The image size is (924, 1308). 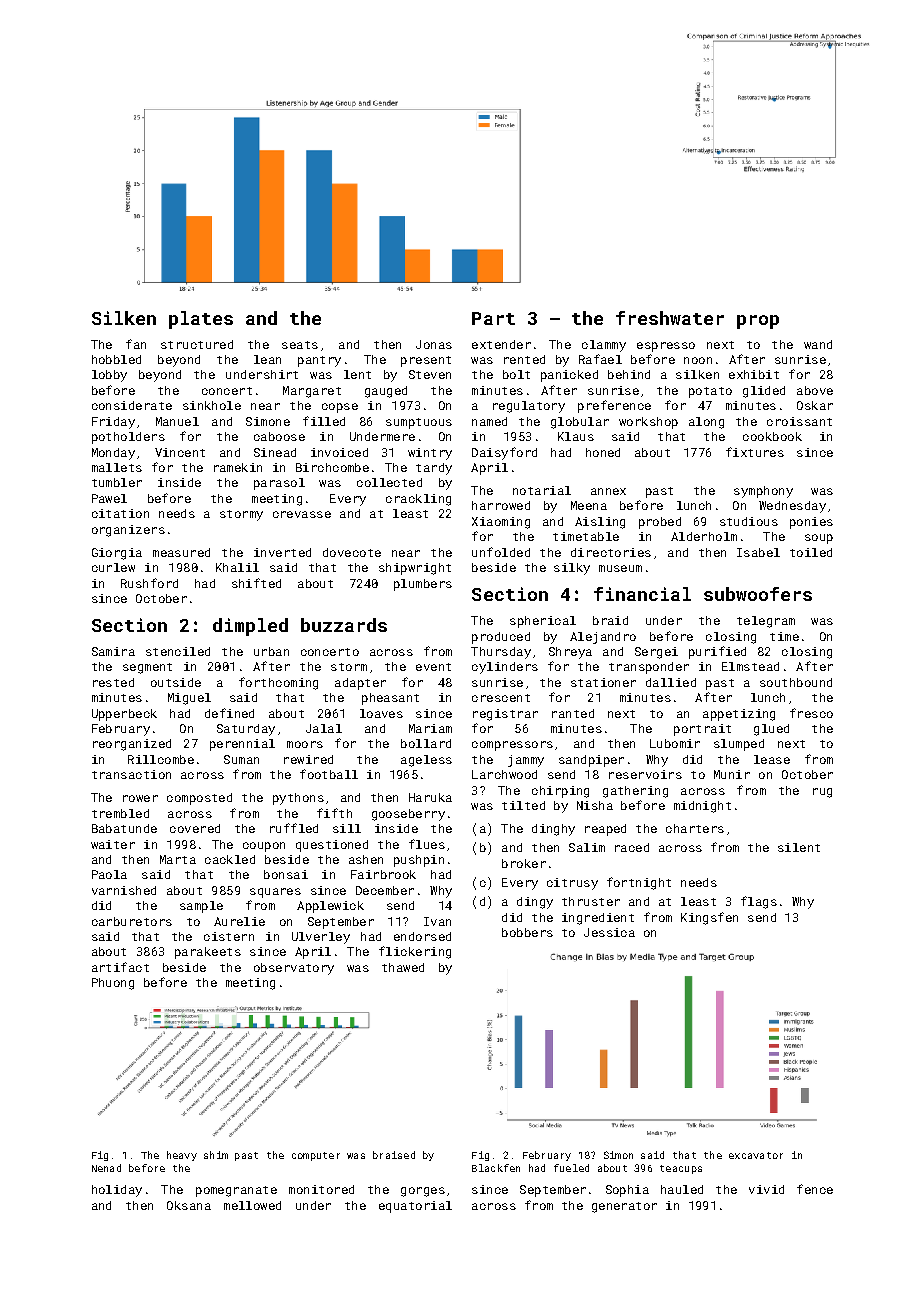 What do you see at coordinates (772, 436) in the page?
I see `cookbook` at bounding box center [772, 436].
